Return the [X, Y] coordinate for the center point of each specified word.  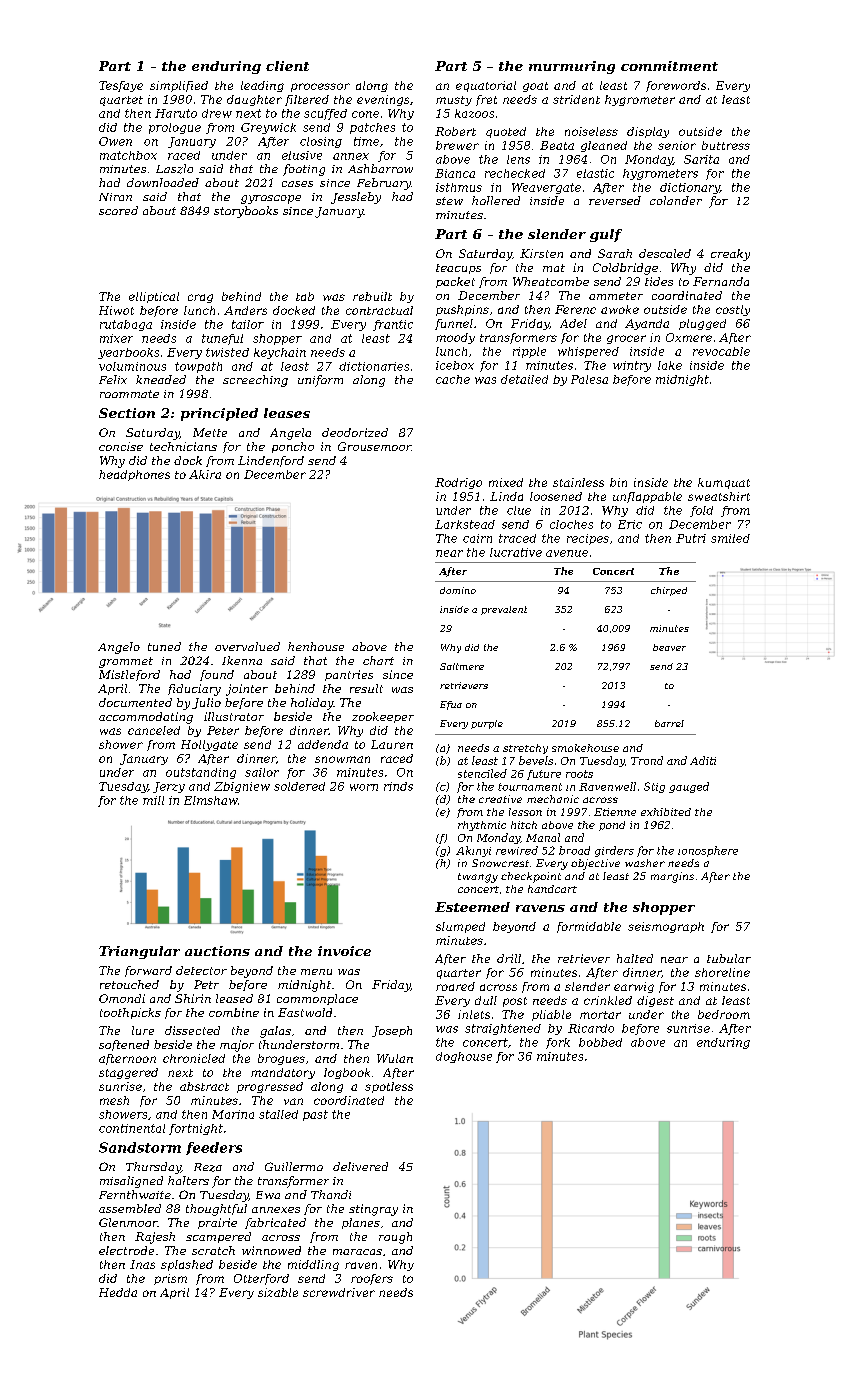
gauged [689, 787]
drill [509, 958]
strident [576, 99]
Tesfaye [121, 86]
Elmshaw [211, 800]
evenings [383, 100]
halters [188, 1180]
